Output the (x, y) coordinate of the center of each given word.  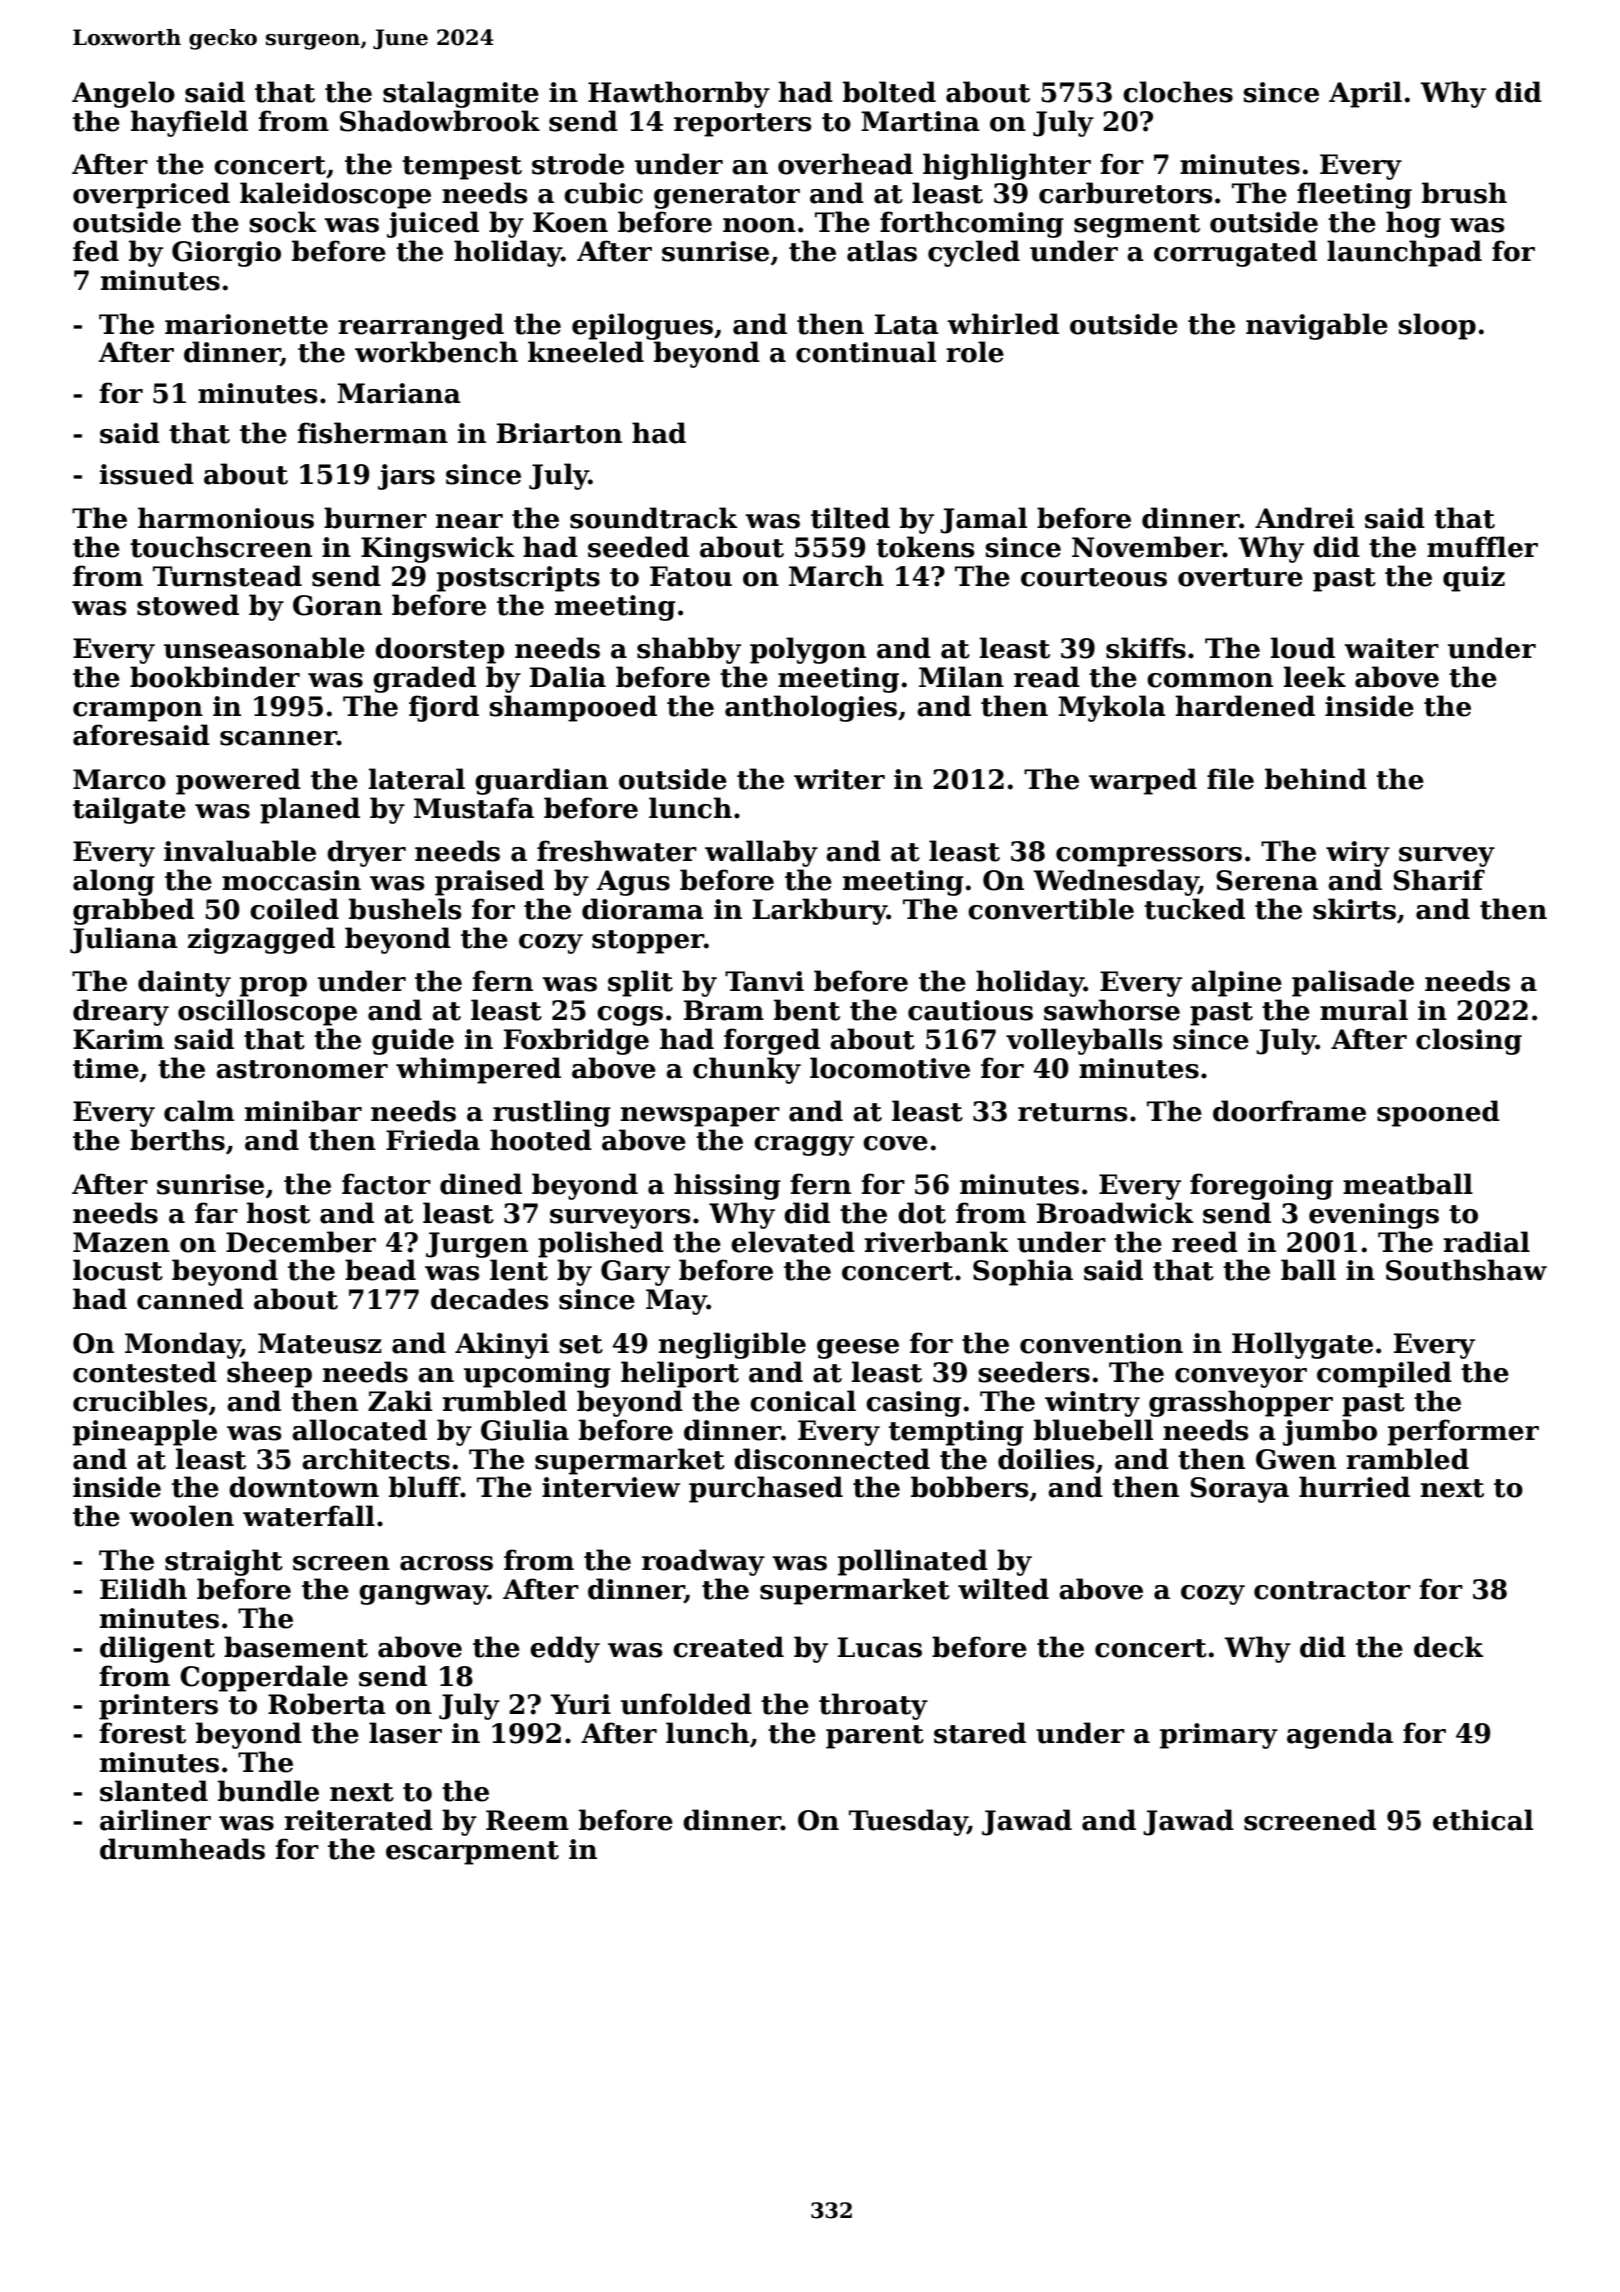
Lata (907, 324)
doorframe (1289, 1111)
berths (177, 1140)
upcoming (537, 1375)
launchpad (1404, 253)
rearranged (421, 326)
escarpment (472, 1853)
